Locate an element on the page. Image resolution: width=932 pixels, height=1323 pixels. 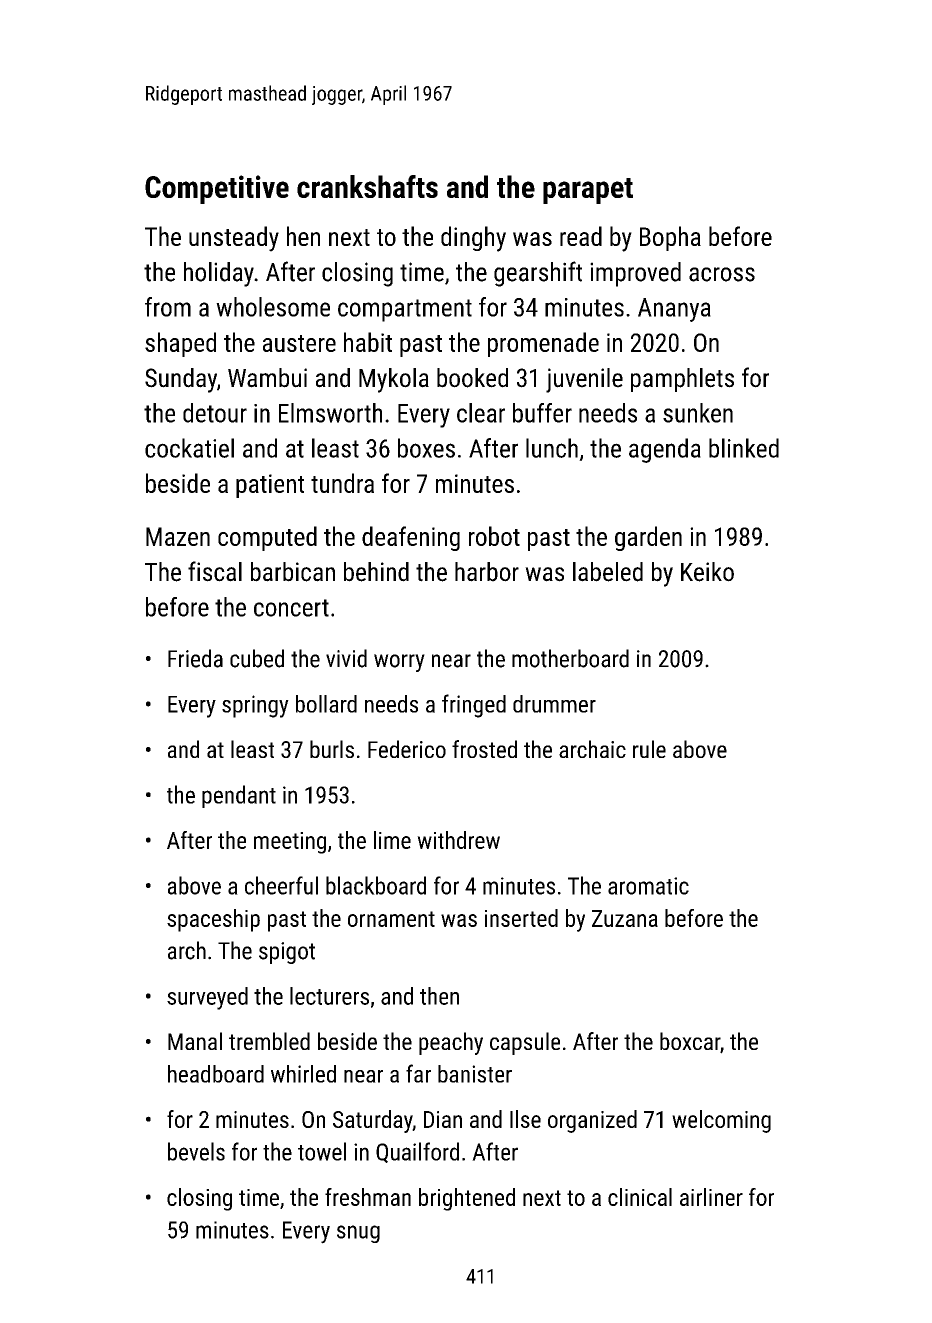
read is located at coordinates (581, 236).
